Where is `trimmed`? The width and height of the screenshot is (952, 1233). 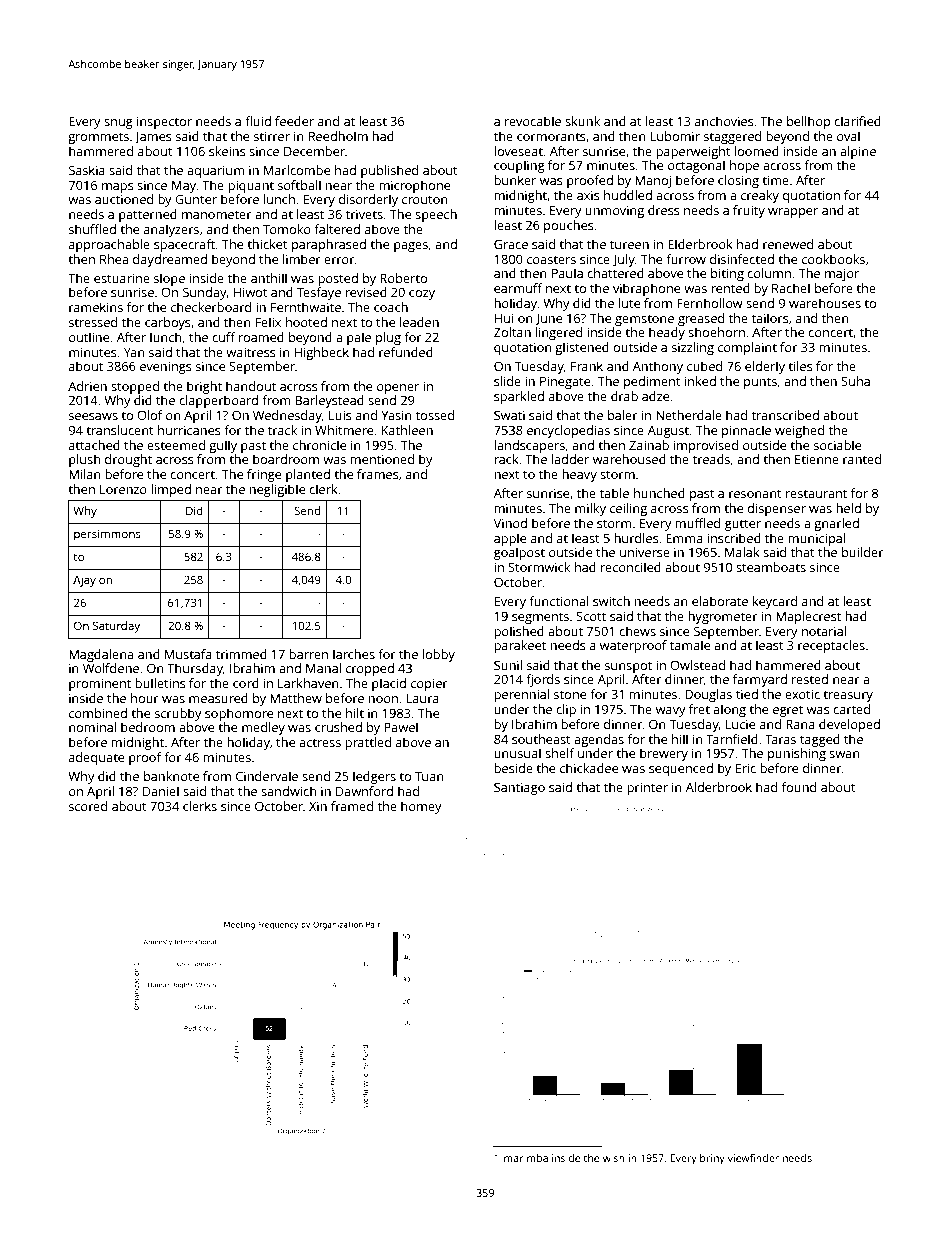
trimmed is located at coordinates (241, 654).
